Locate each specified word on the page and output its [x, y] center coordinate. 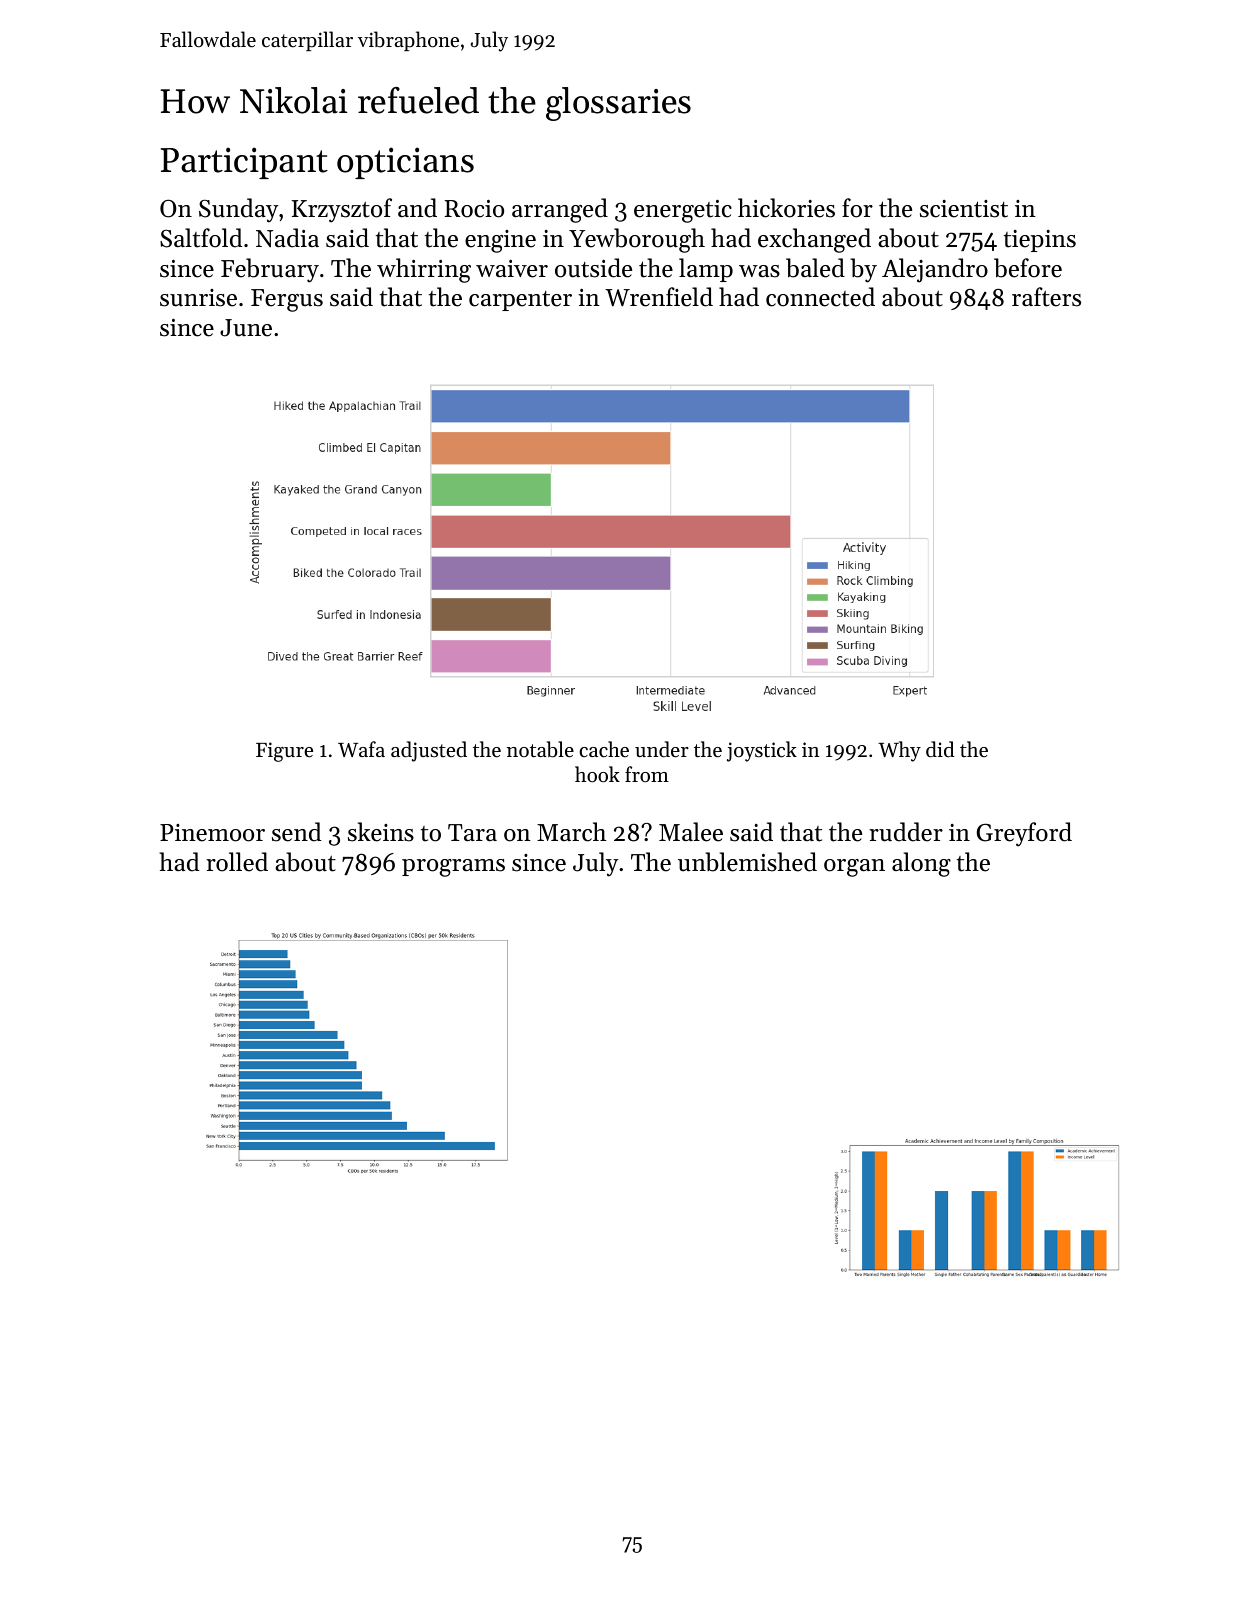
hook [597, 774]
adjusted [429, 751]
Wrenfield [659, 297]
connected [820, 297]
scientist [964, 209]
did [940, 749]
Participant [244, 163]
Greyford [1024, 834]
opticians [405, 163]
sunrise [198, 298]
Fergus [287, 300]
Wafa [361, 749]
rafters [1046, 297]
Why [899, 751]
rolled [237, 862]
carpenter [520, 301]
